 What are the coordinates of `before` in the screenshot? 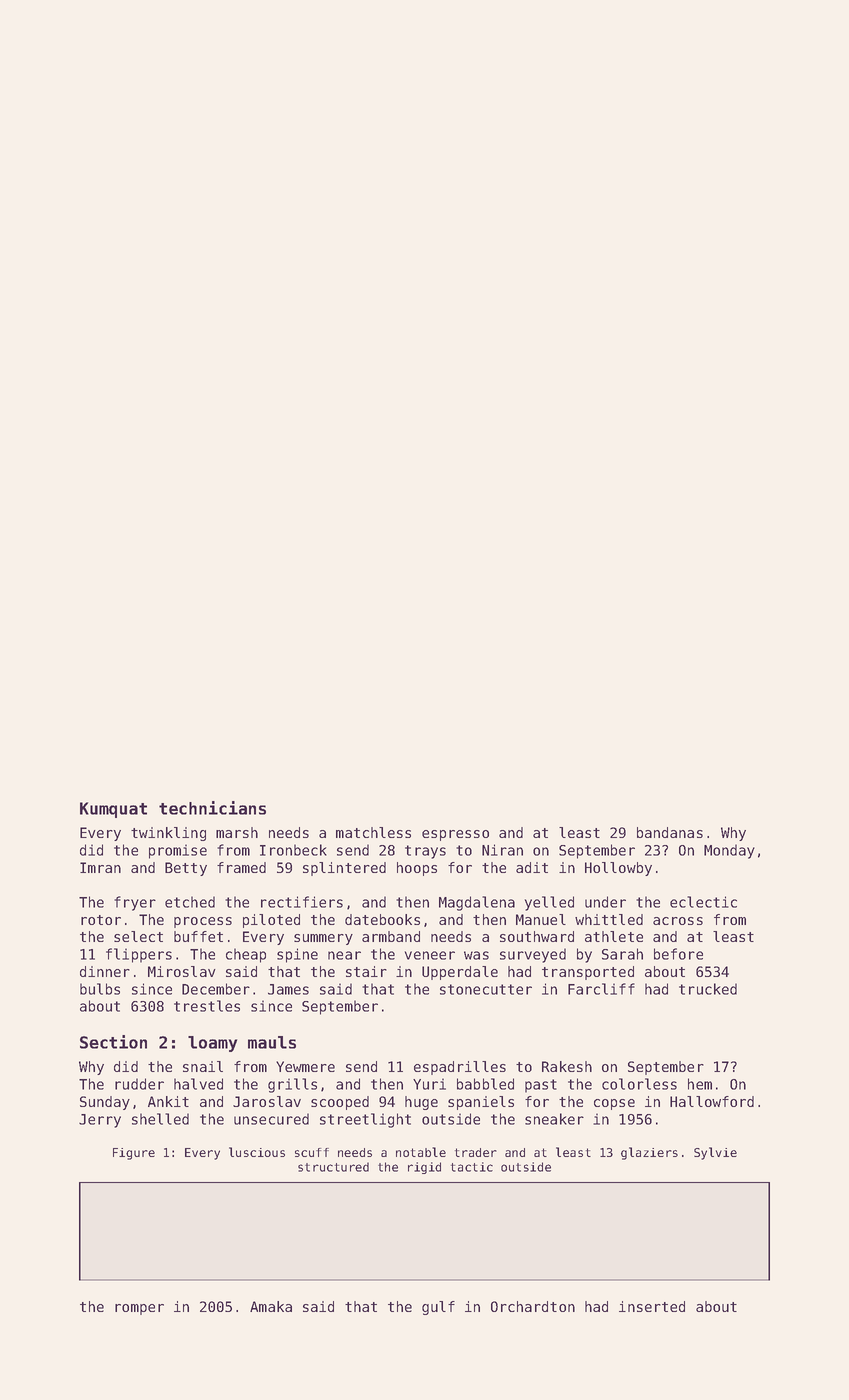 It's located at (678, 954).
